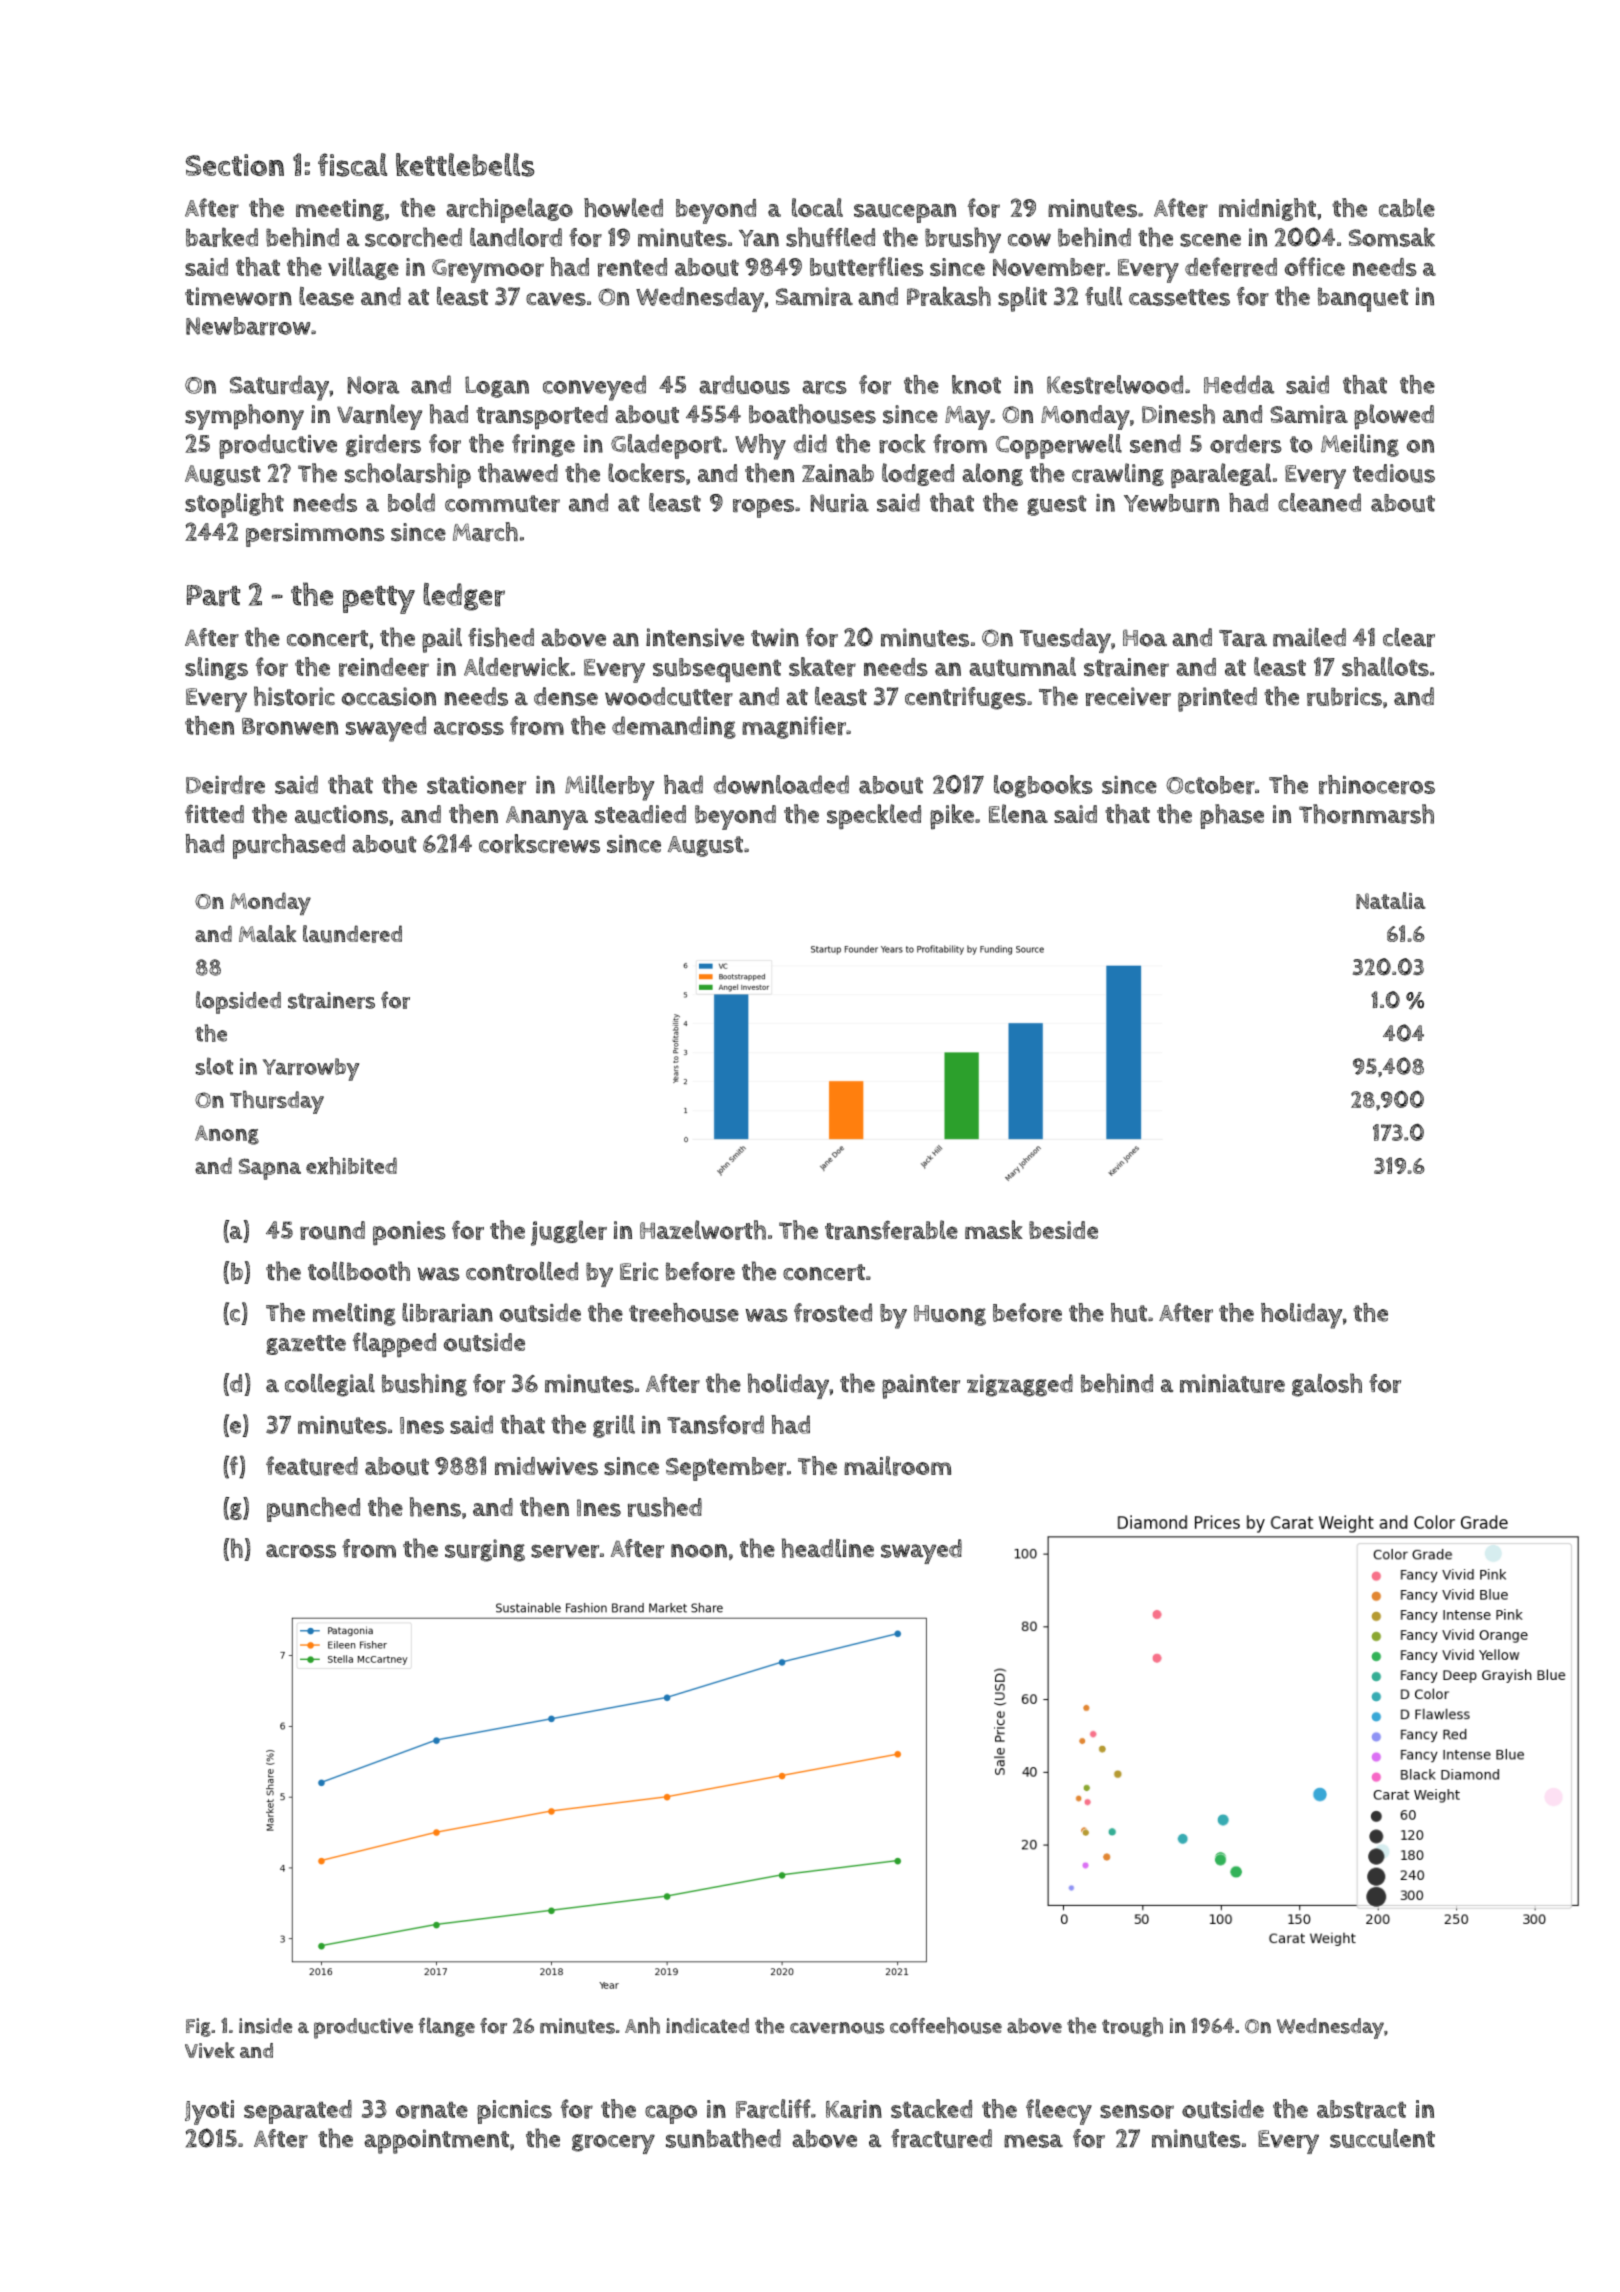 This screenshot has width=1620, height=2292. What do you see at coordinates (1267, 209) in the screenshot?
I see `midnight` at bounding box center [1267, 209].
